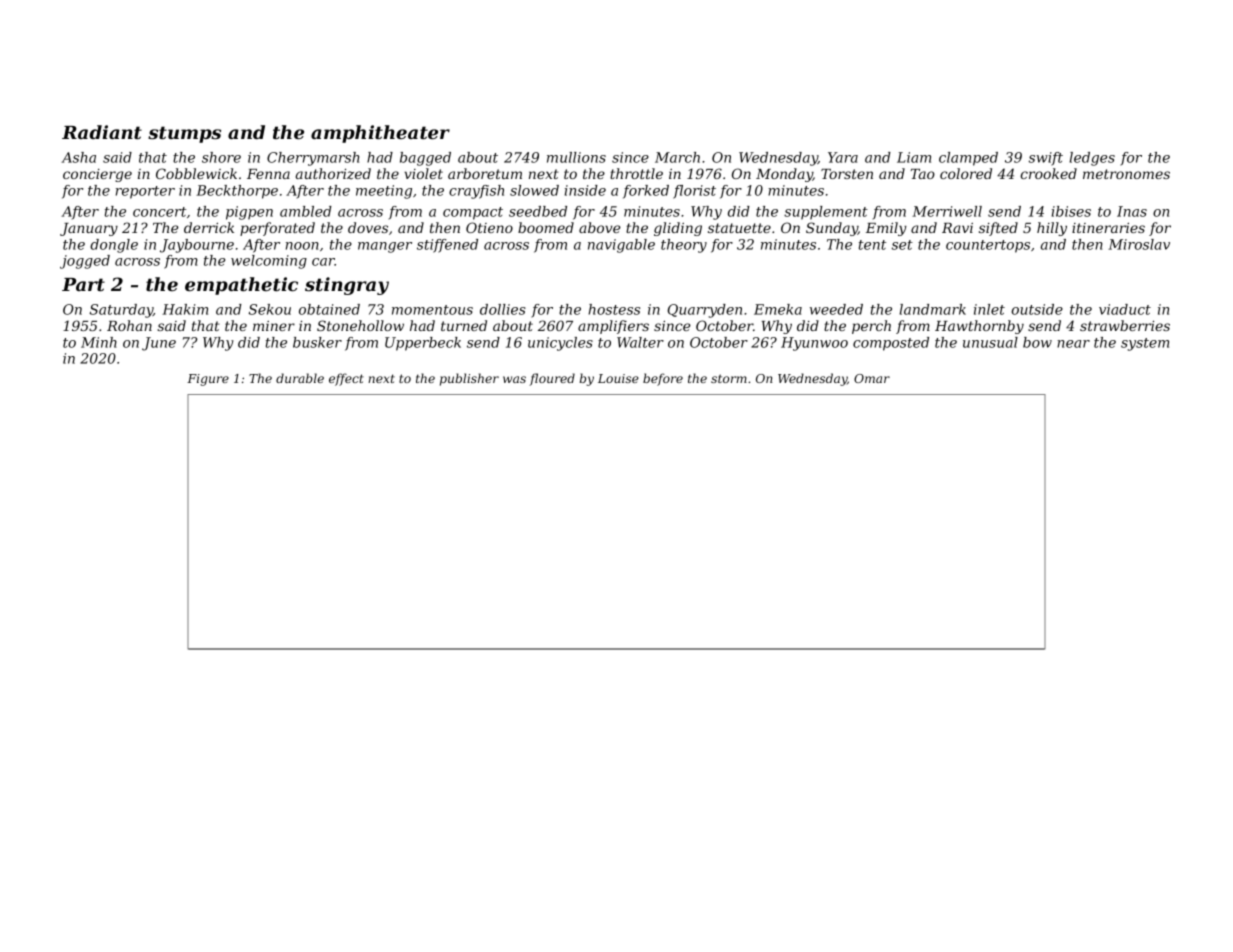  I want to click on theory, so click(684, 246).
